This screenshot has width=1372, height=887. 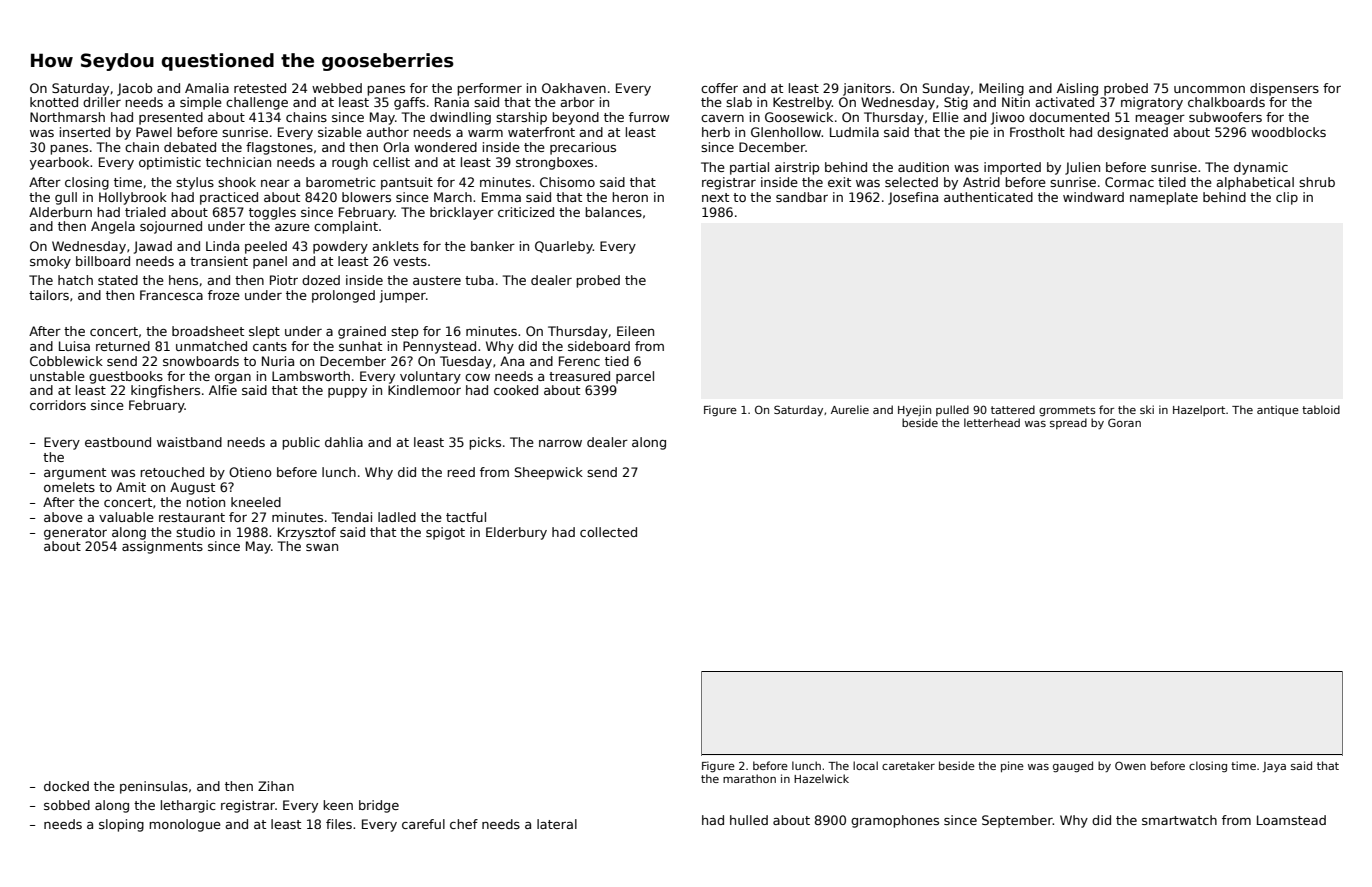 I want to click on sojourned, so click(x=171, y=227).
